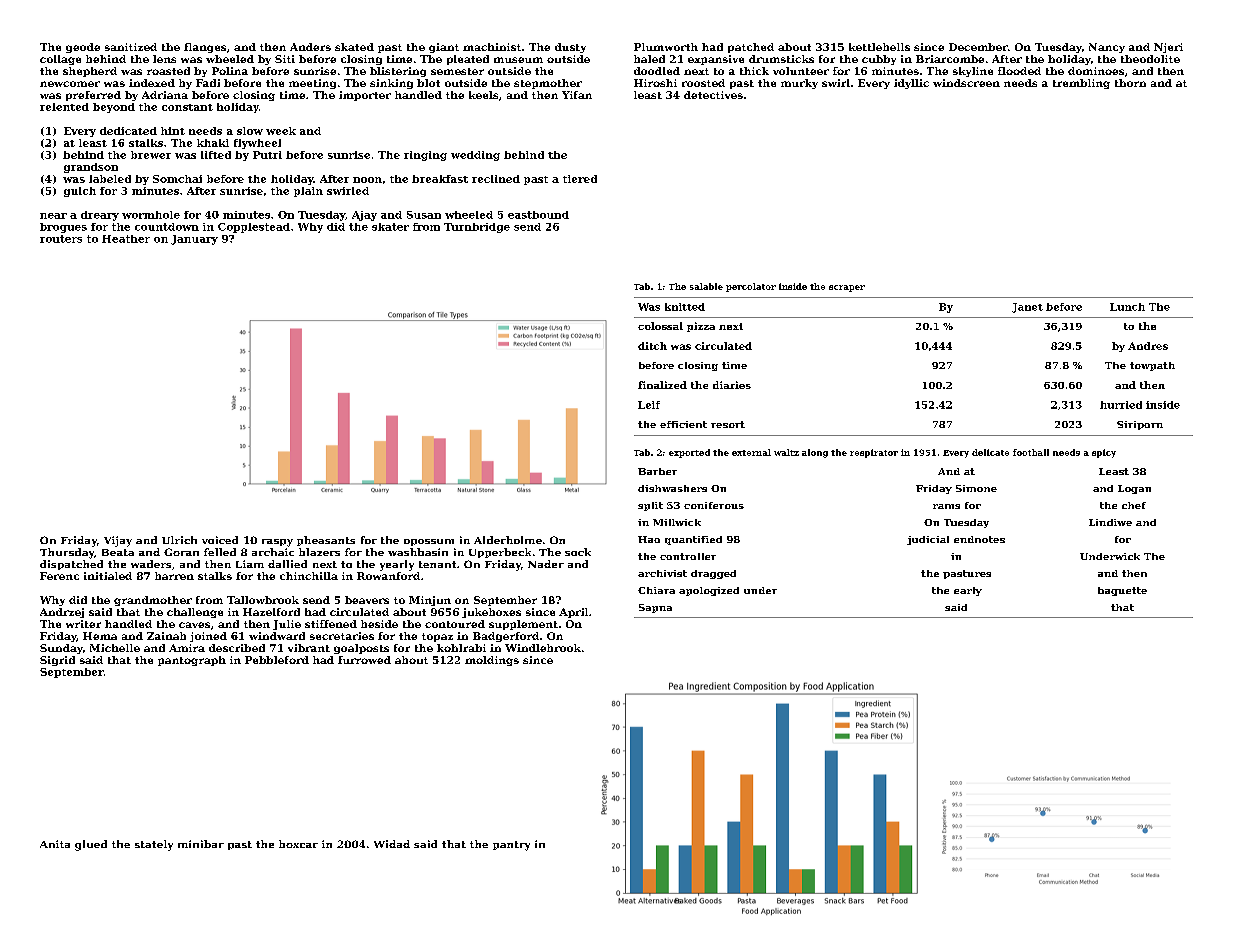 Image resolution: width=1233 pixels, height=952 pixels. What do you see at coordinates (468, 60) in the screenshot?
I see `pleated` at bounding box center [468, 60].
